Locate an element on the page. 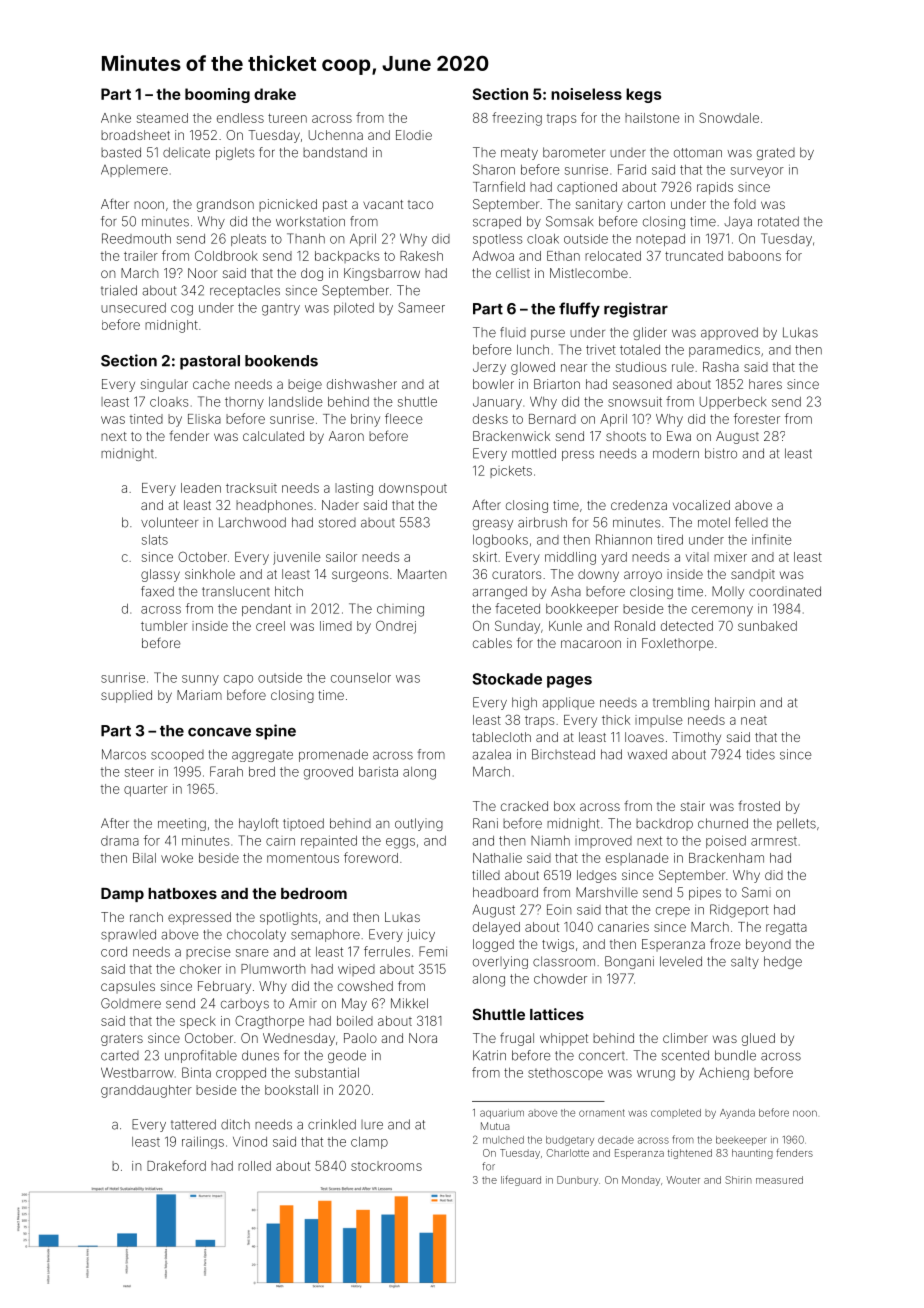 The width and height of the document is (924, 1308). tumbler is located at coordinates (164, 626).
